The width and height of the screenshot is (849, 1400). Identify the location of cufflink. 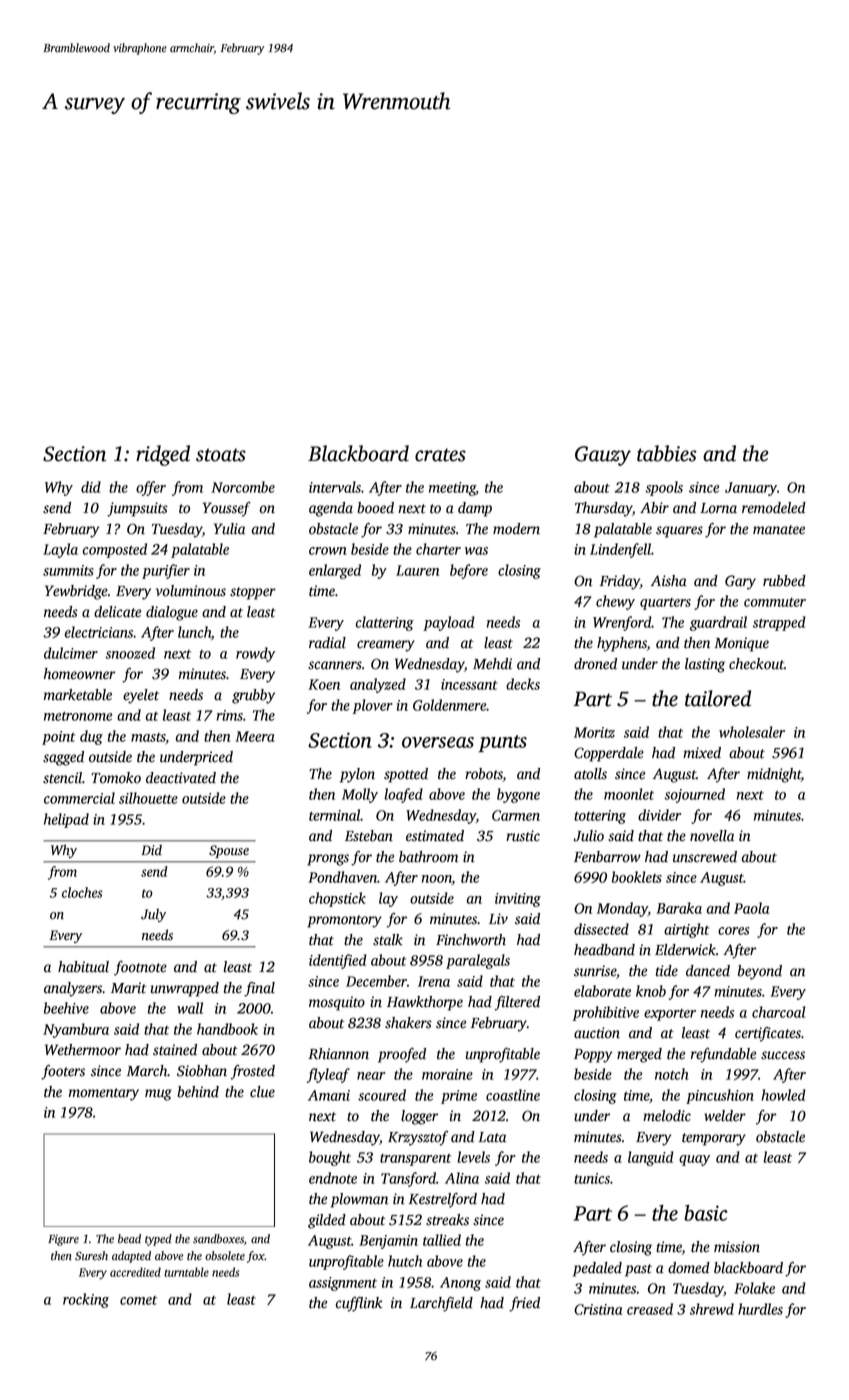
(359, 1304).
